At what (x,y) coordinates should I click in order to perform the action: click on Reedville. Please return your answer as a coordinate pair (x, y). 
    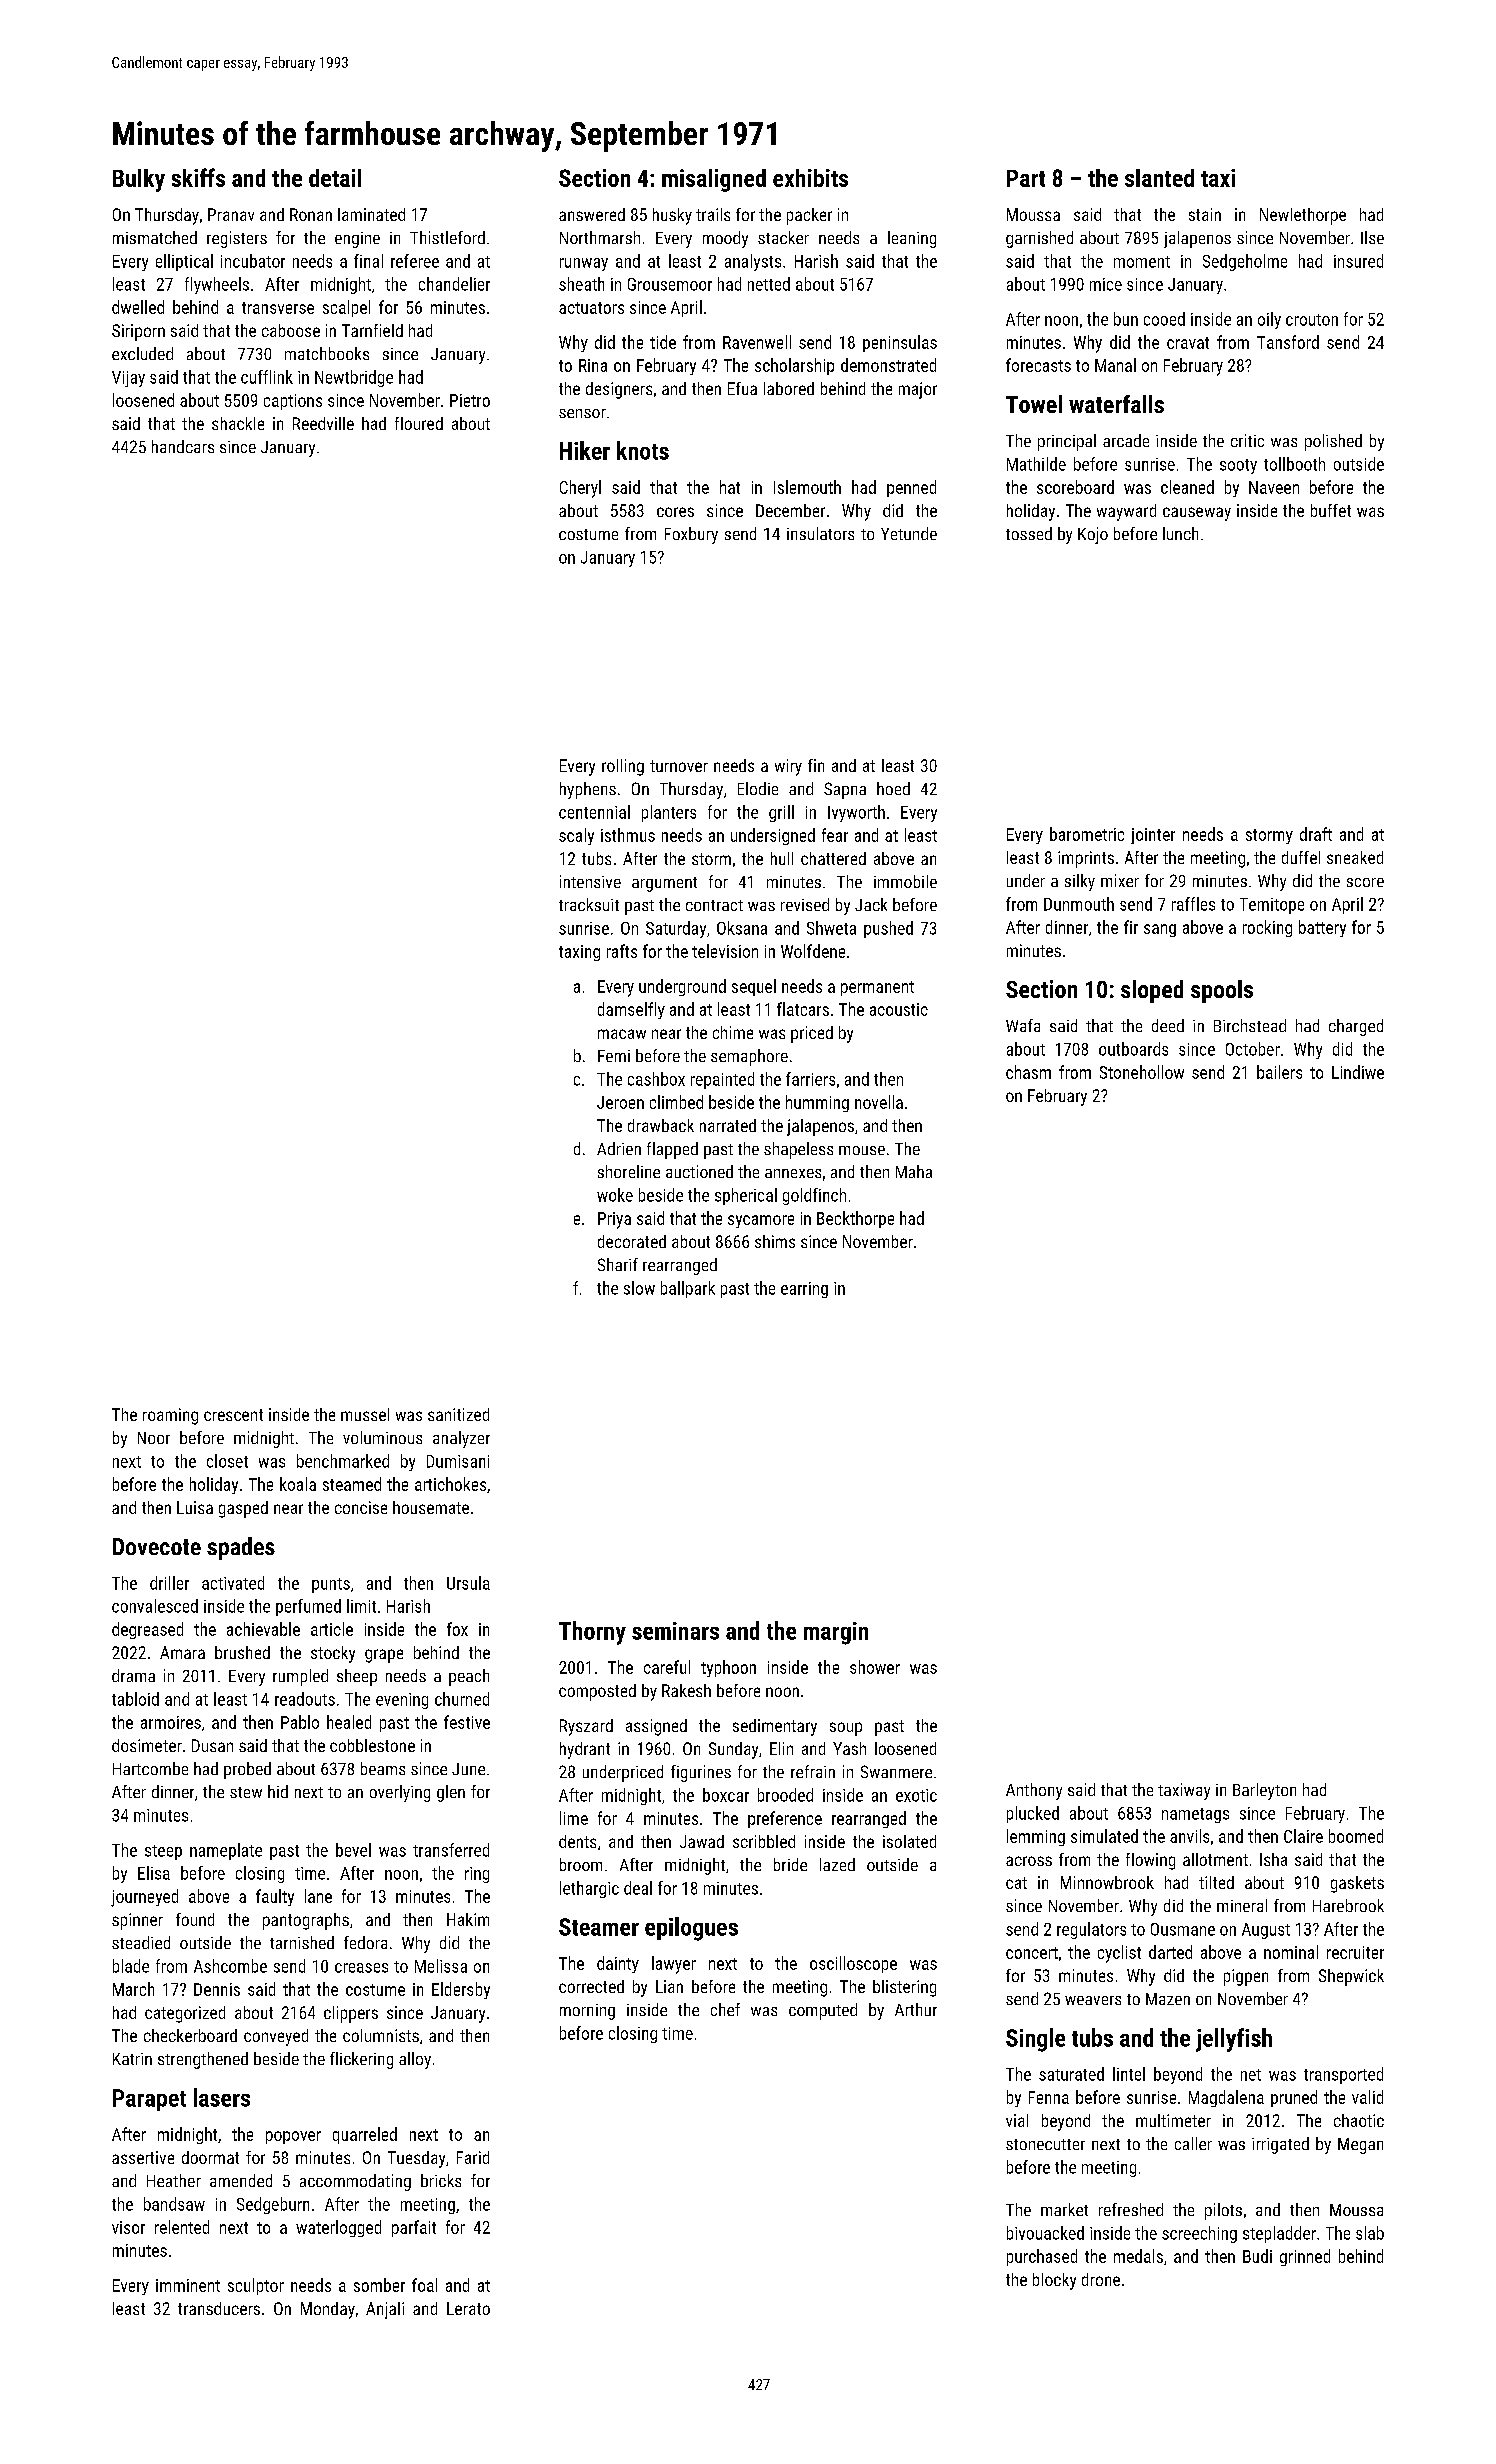
    Looking at the image, I should click on (323, 423).
